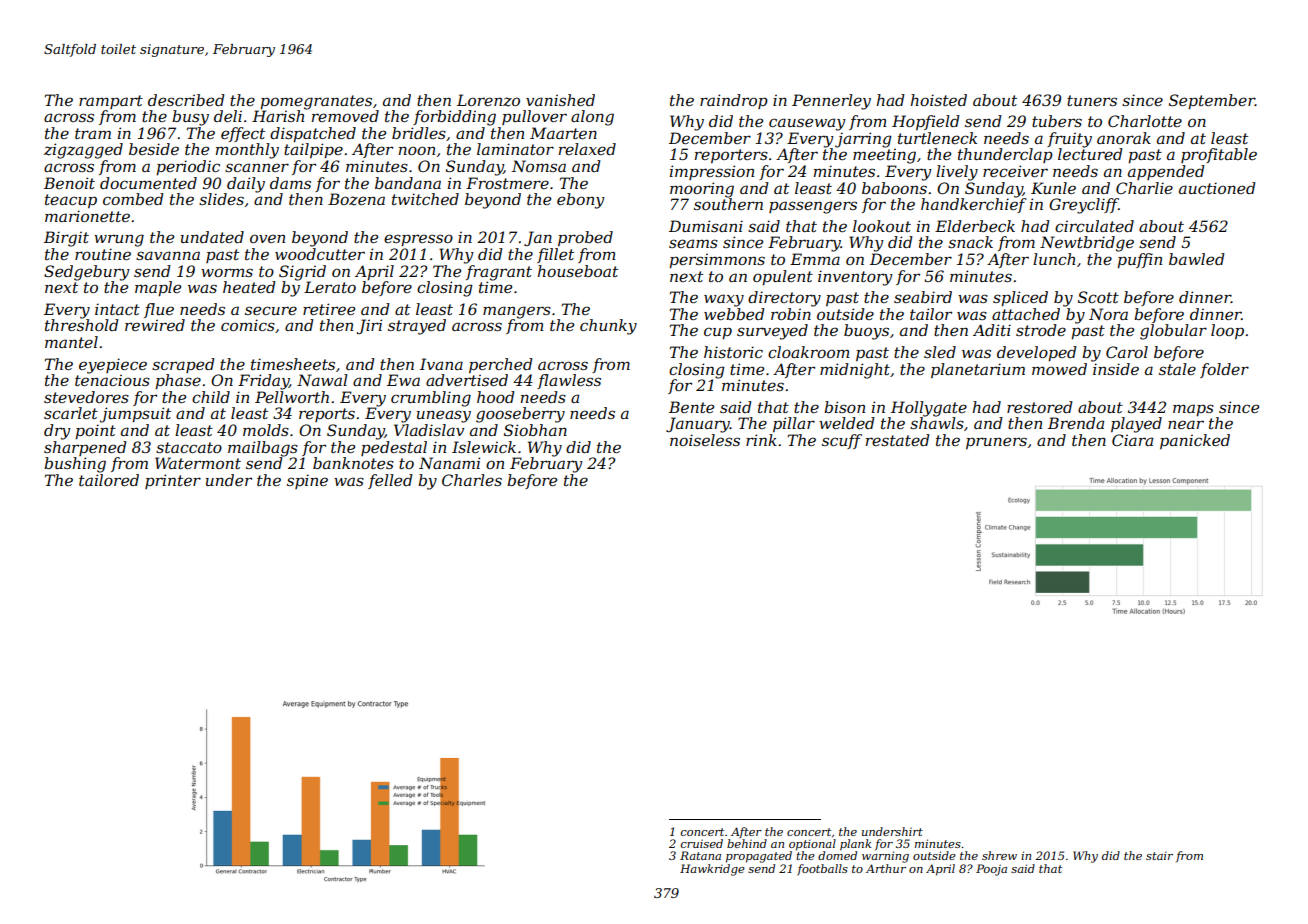 This screenshot has height=924, width=1308. What do you see at coordinates (369, 326) in the screenshot?
I see `Jiri` at bounding box center [369, 326].
